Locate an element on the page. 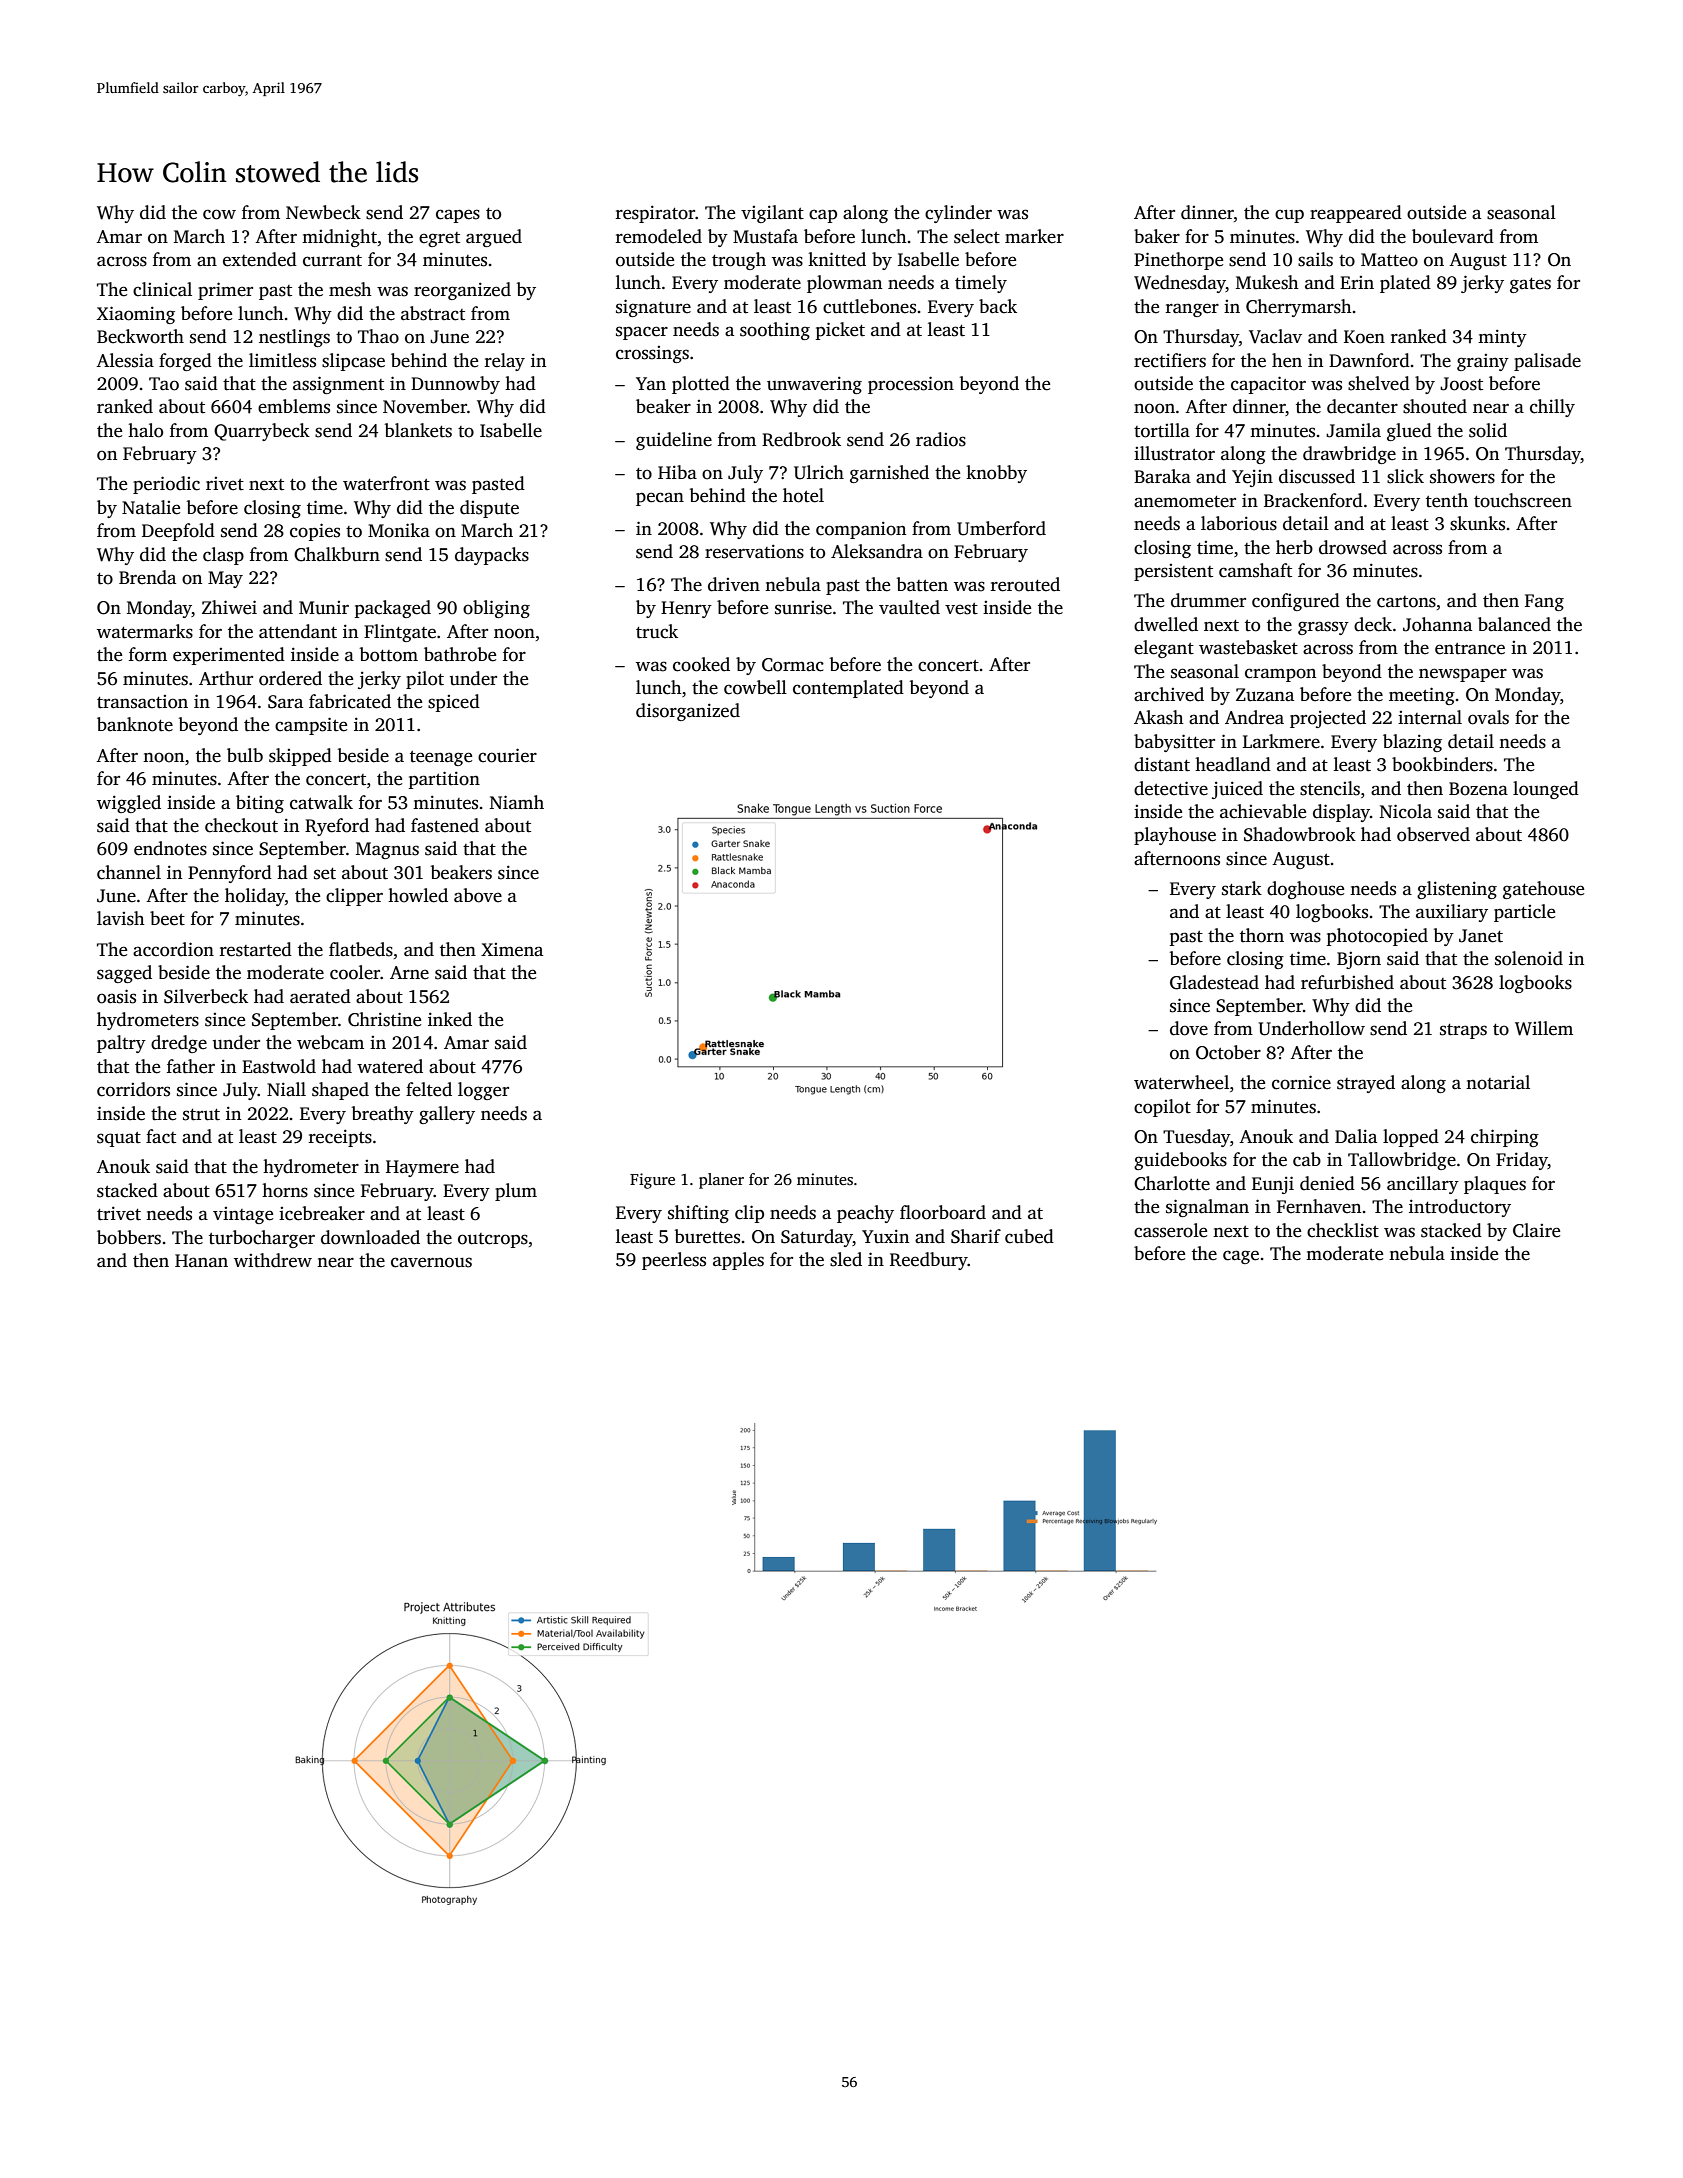  Quarrybeck is located at coordinates (262, 432).
